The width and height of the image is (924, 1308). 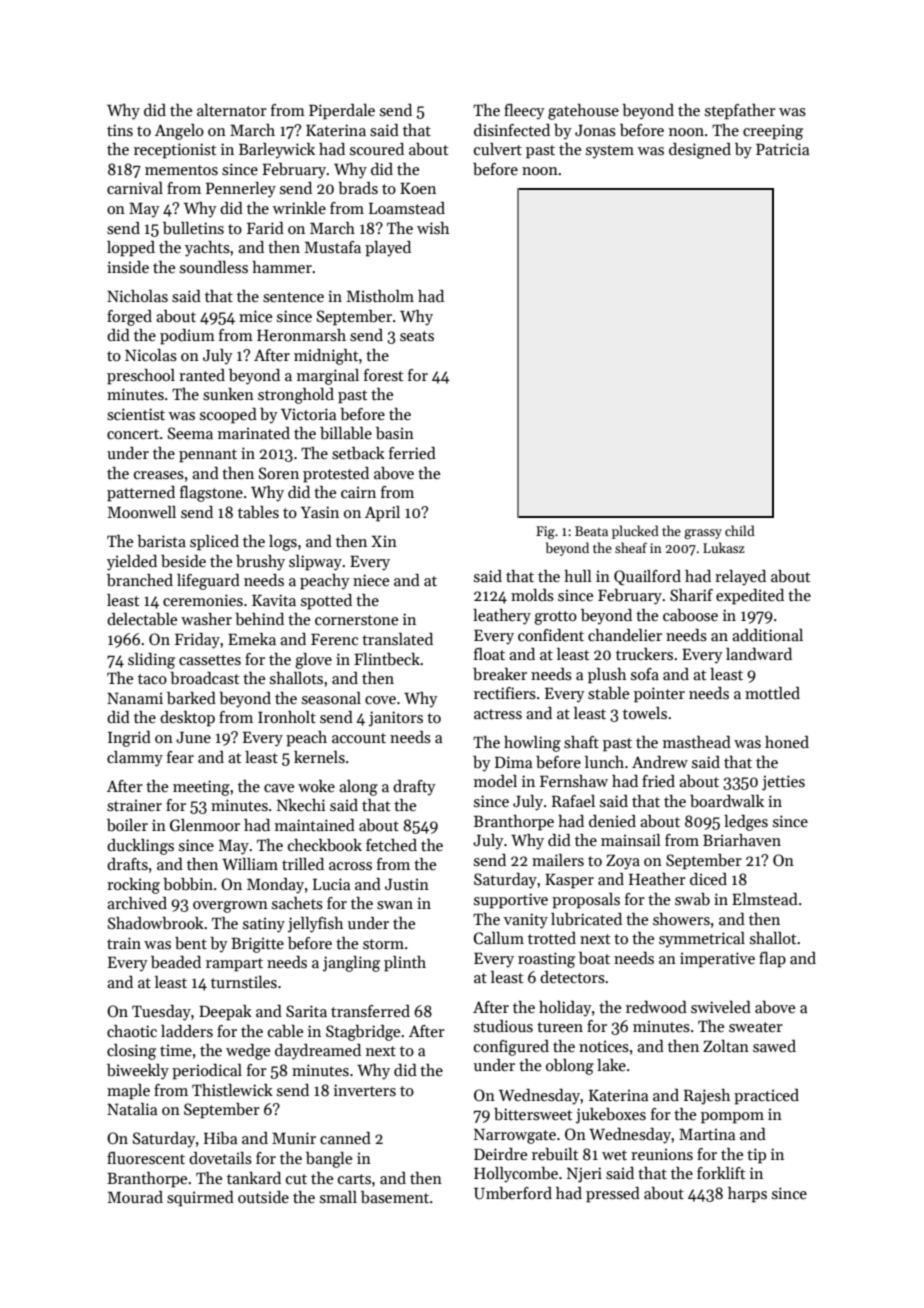 I want to click on bent, so click(x=191, y=943).
